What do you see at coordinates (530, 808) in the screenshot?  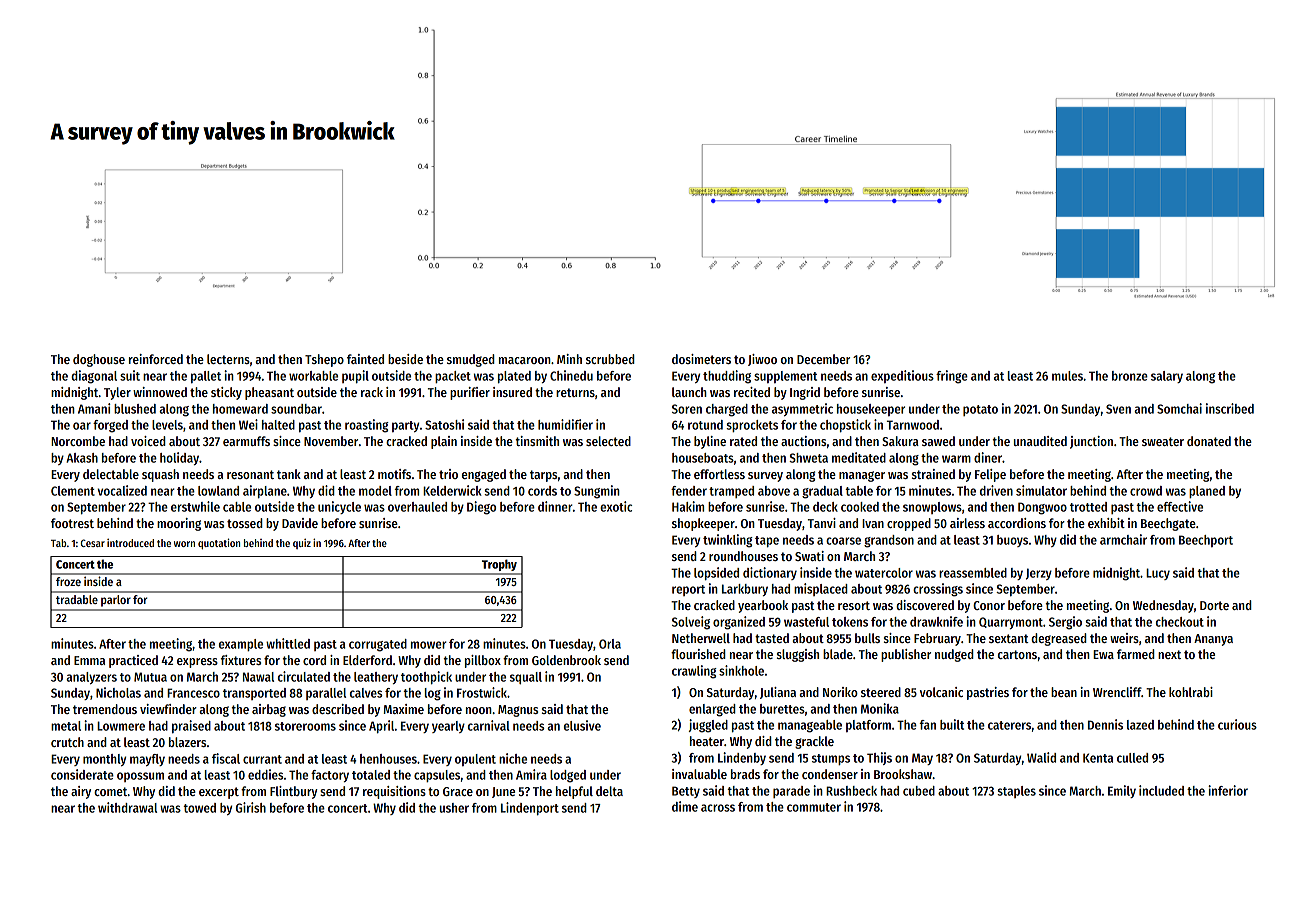 I see `Lindenport` at bounding box center [530, 808].
